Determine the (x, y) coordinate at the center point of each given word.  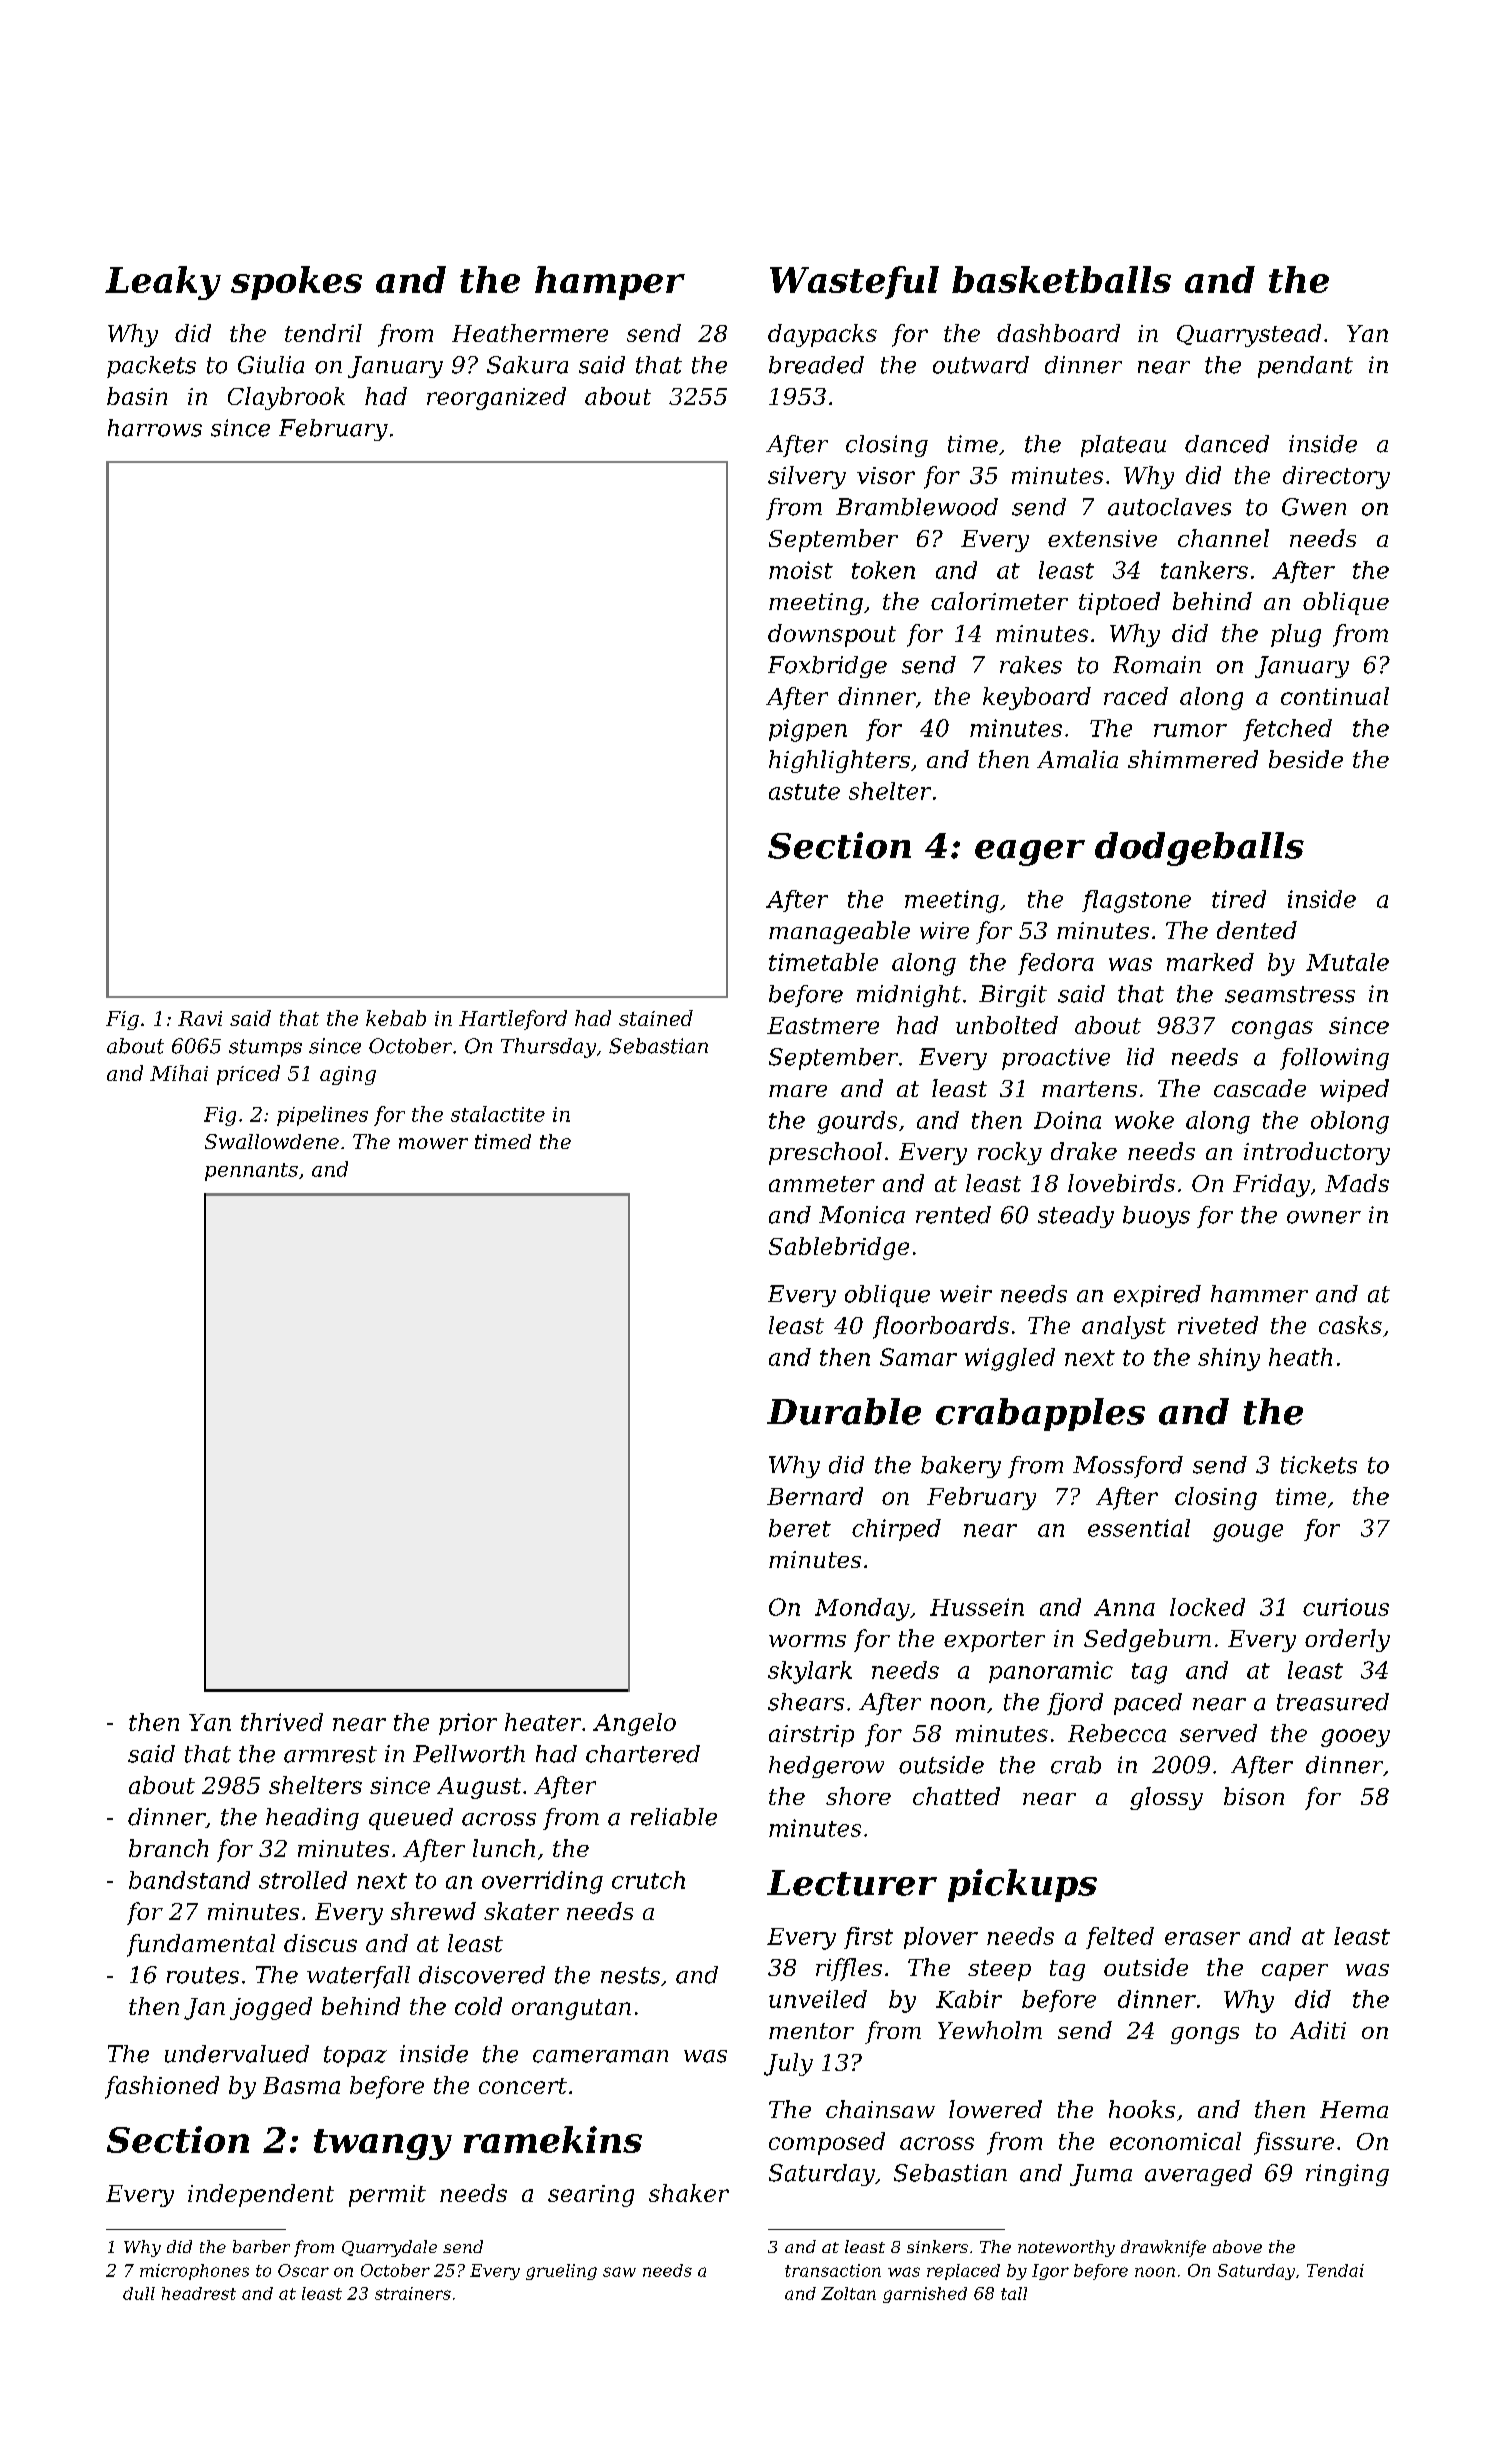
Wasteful (854, 282)
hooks (1142, 2109)
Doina (1067, 1120)
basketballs (1061, 279)
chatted (956, 1796)
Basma (301, 2085)
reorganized (496, 398)
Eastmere (823, 1025)
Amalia (1077, 759)
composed (827, 2143)
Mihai (179, 1073)
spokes (296, 283)
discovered (482, 1975)
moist (801, 570)
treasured (1333, 1702)
